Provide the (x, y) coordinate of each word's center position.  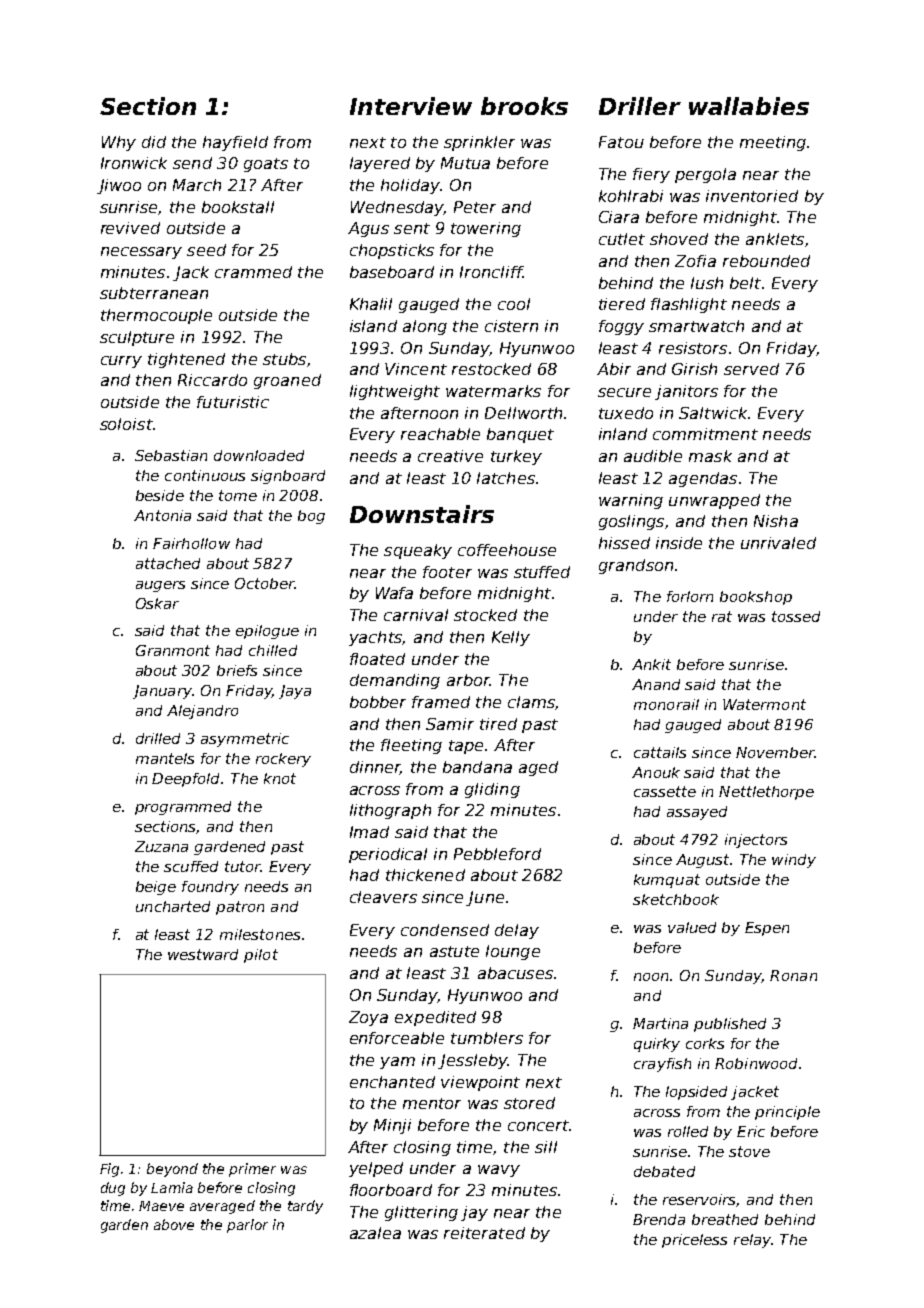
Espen (767, 929)
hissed (624, 543)
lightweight (395, 392)
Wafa (394, 593)
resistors (693, 348)
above (174, 1224)
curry (121, 362)
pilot (261, 956)
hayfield (235, 143)
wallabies (749, 106)
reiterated (484, 1233)
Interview (411, 106)
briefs (237, 670)
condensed (445, 930)
